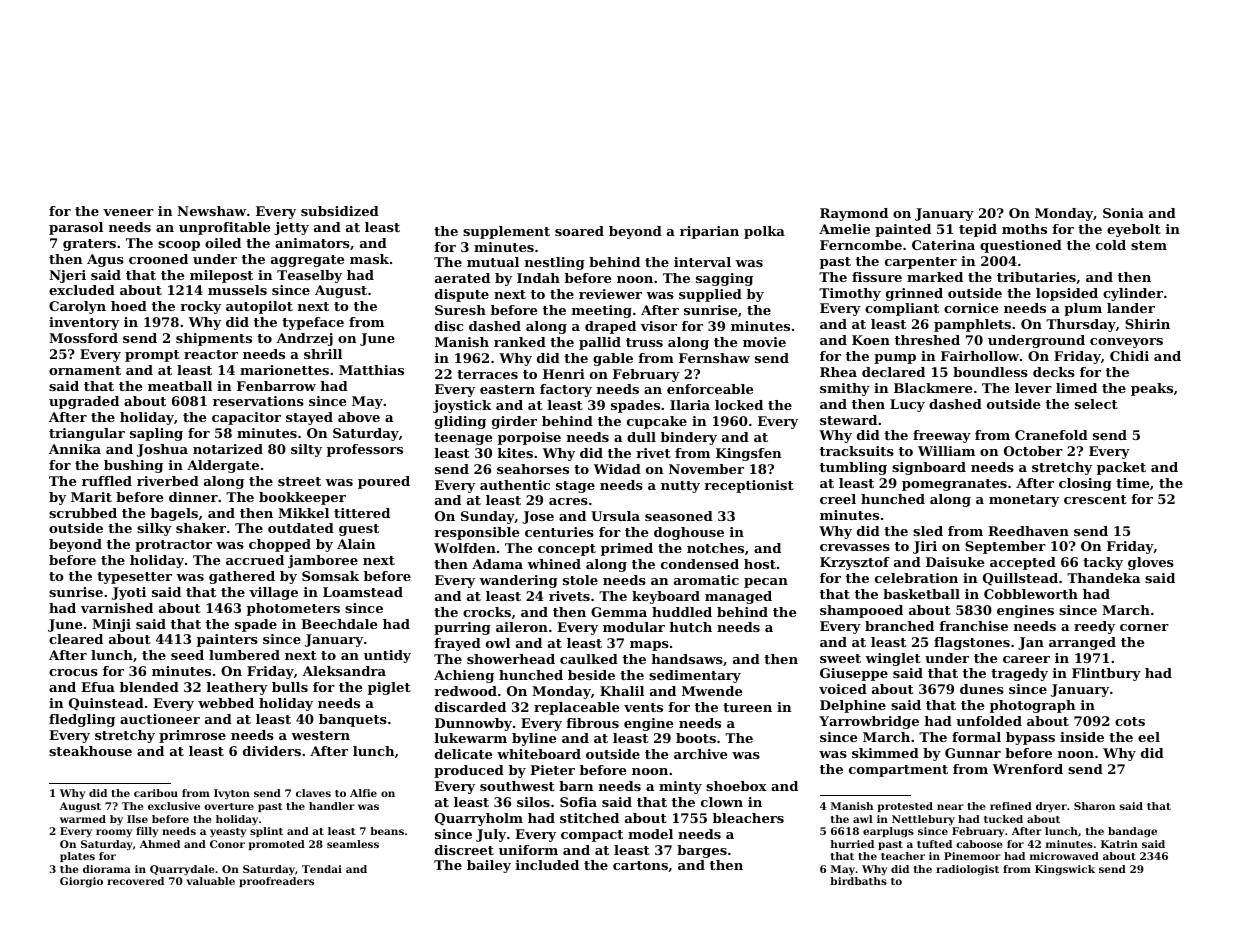 The height and width of the image is (952, 1233). I want to click on Raymond, so click(854, 214).
